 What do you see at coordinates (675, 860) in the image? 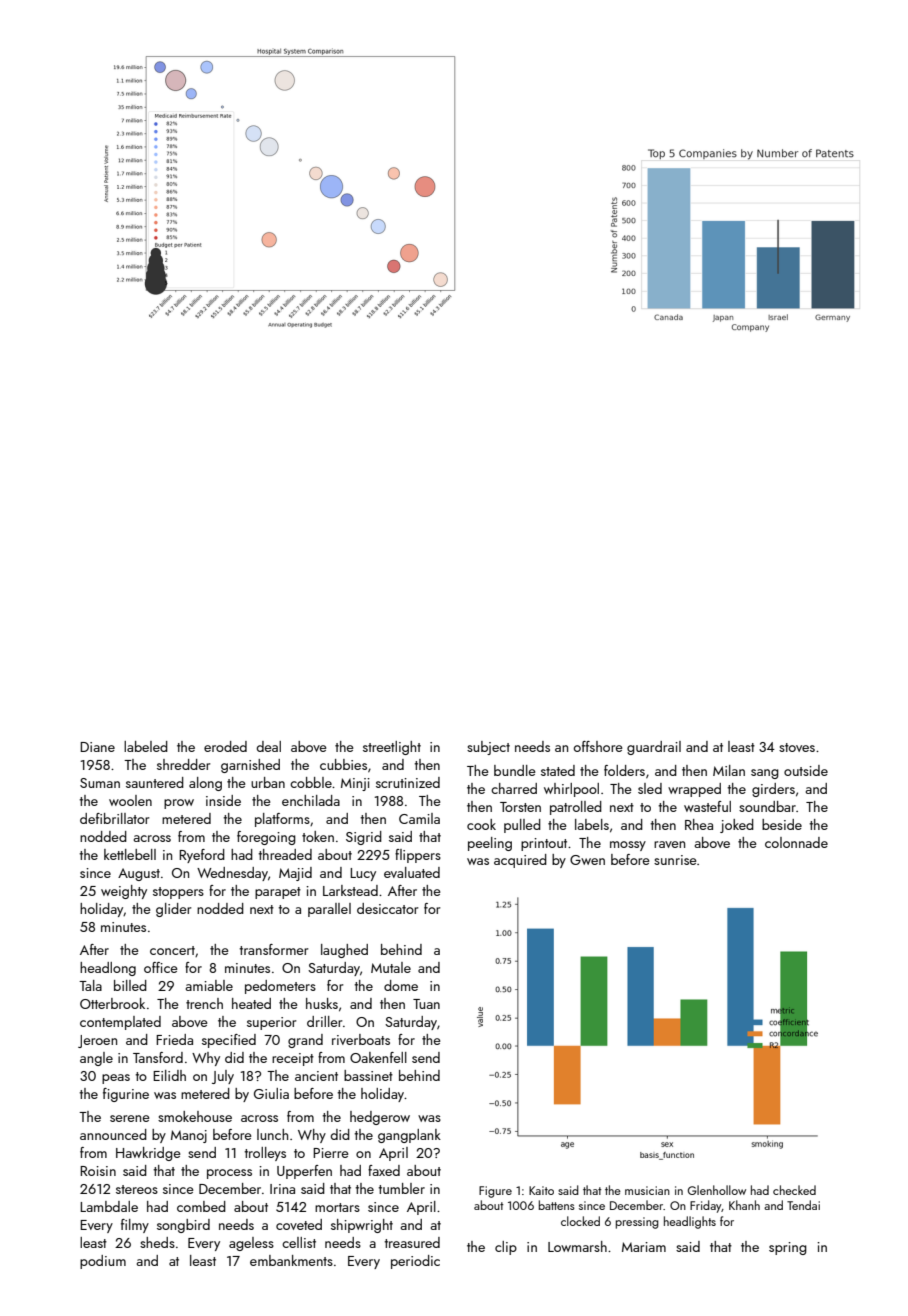
I see `sunrise` at bounding box center [675, 860].
